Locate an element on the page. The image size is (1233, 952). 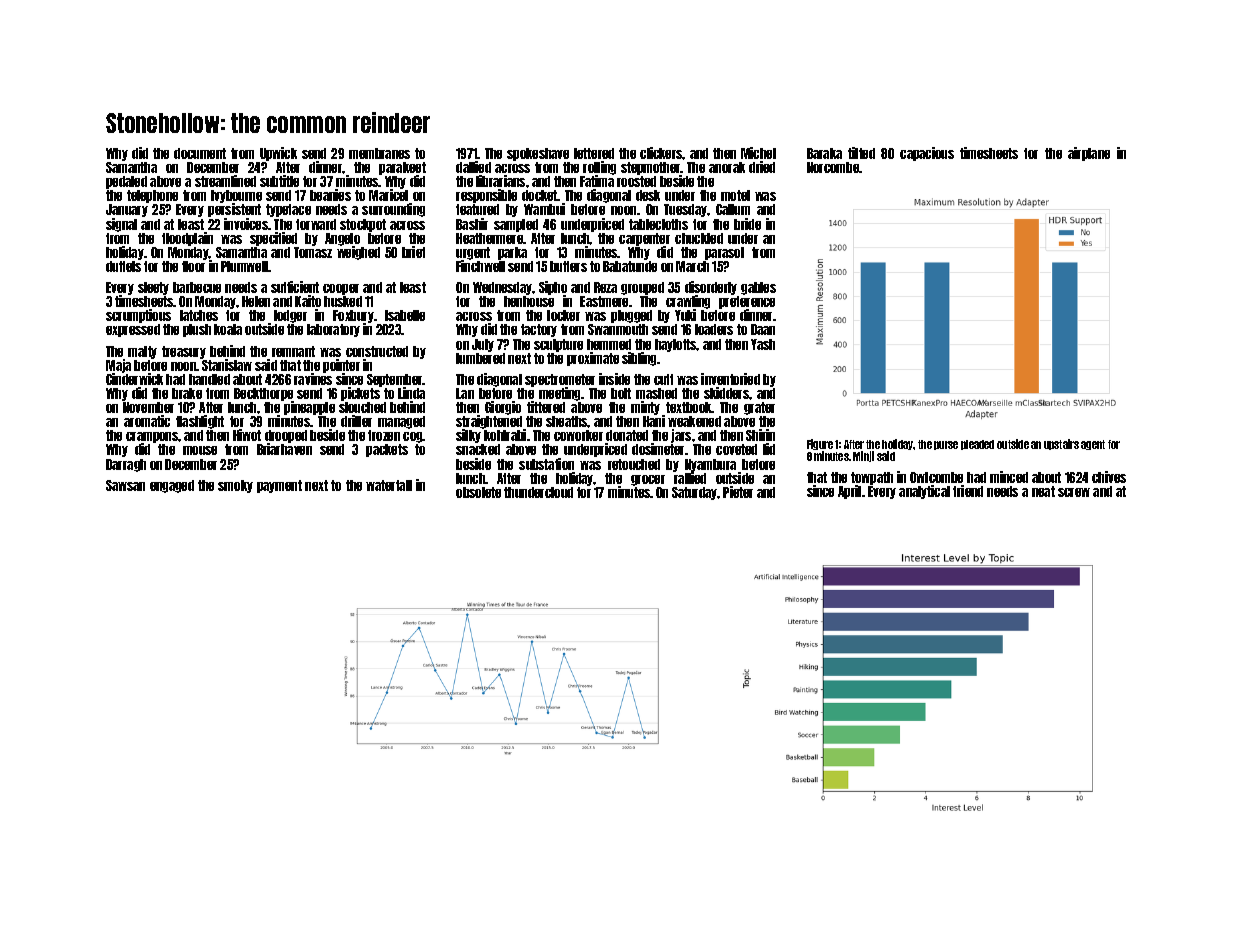
inventoried is located at coordinates (730, 379).
